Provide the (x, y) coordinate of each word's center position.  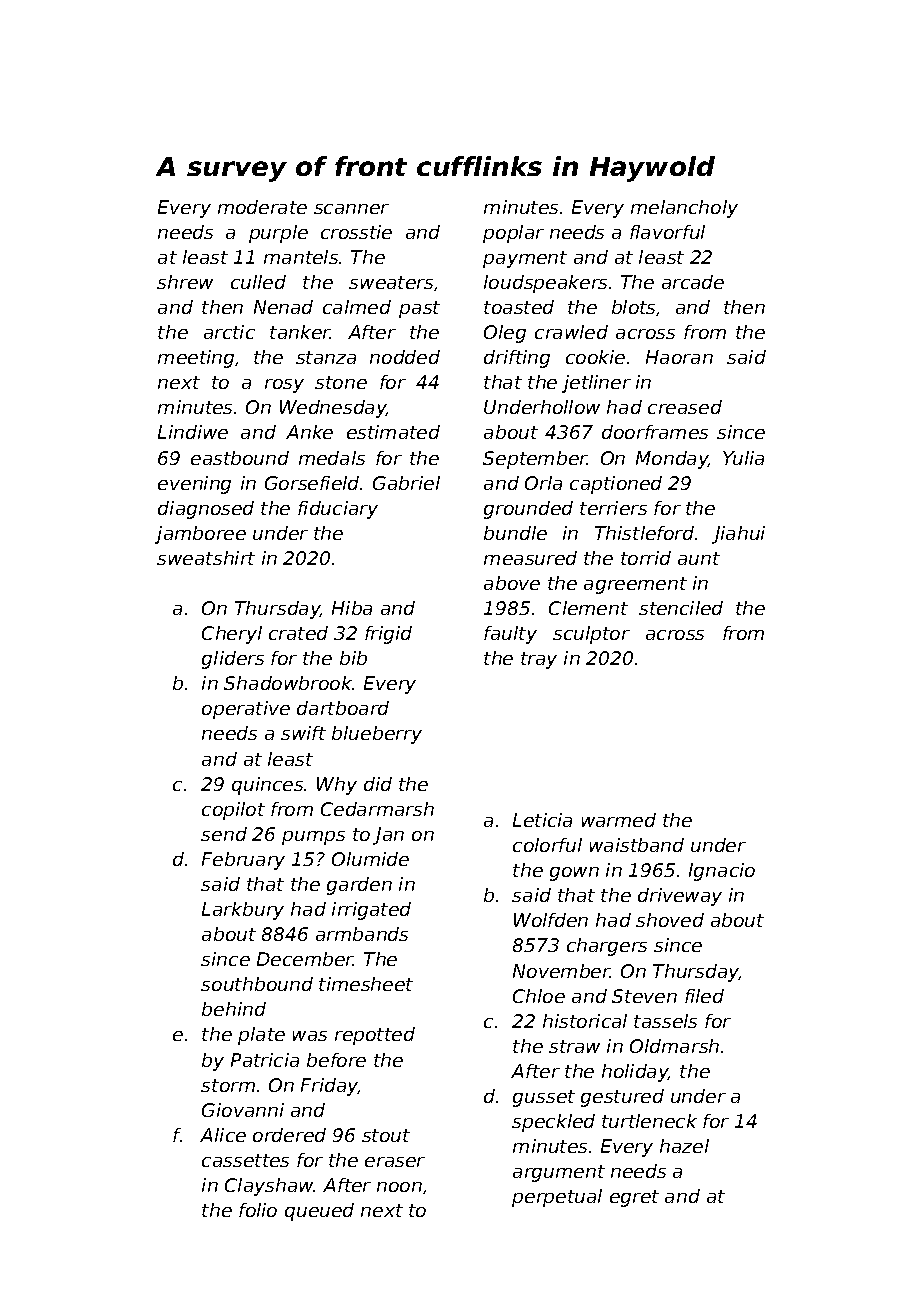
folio (258, 1210)
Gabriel (406, 483)
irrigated (371, 911)
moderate (262, 207)
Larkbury (243, 911)
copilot (233, 811)
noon (399, 1187)
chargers (607, 947)
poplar (513, 234)
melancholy (684, 209)
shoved (670, 920)
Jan (388, 836)
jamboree (200, 535)
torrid (646, 558)
